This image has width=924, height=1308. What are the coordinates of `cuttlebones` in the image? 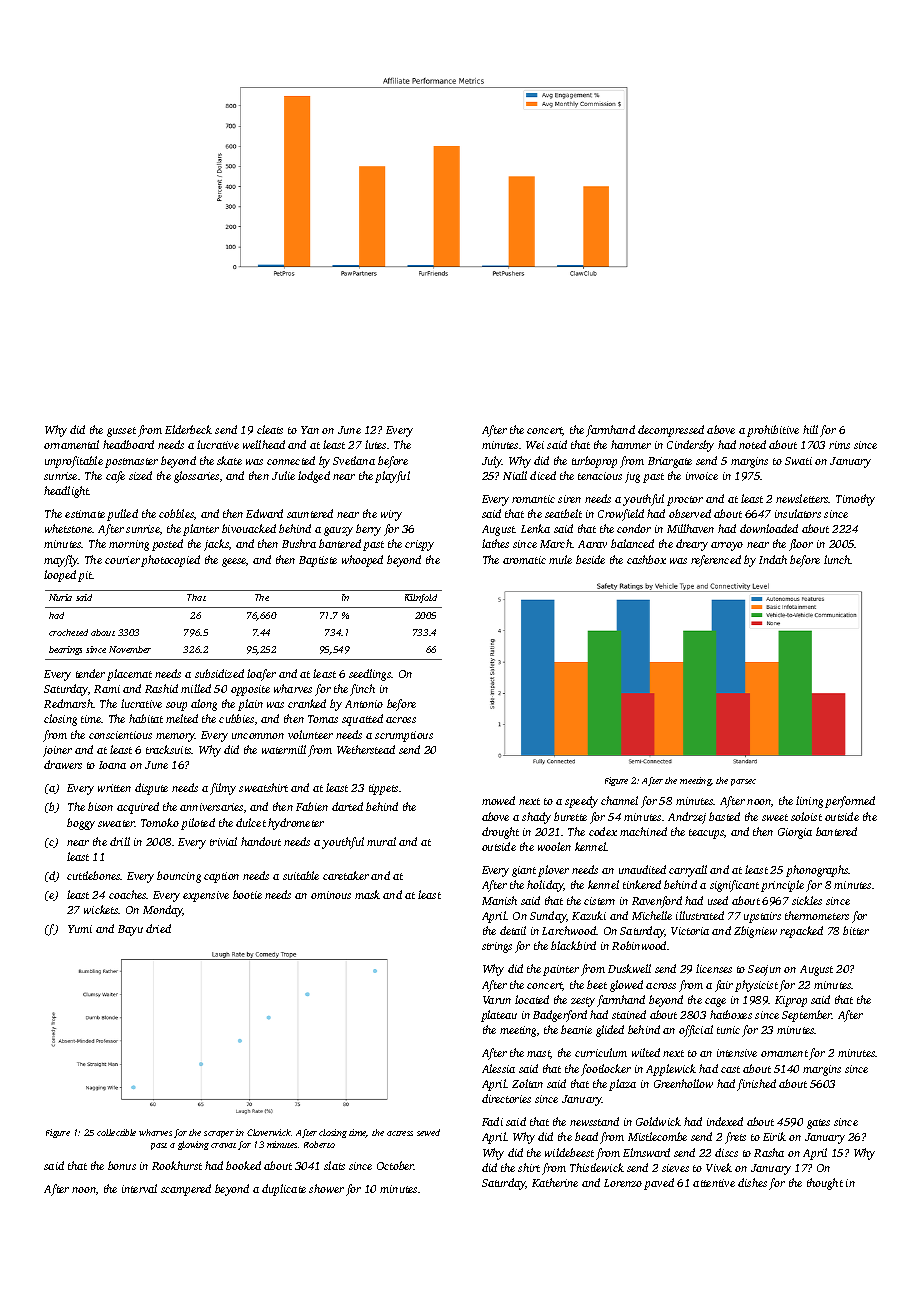 It's located at (94, 875).
